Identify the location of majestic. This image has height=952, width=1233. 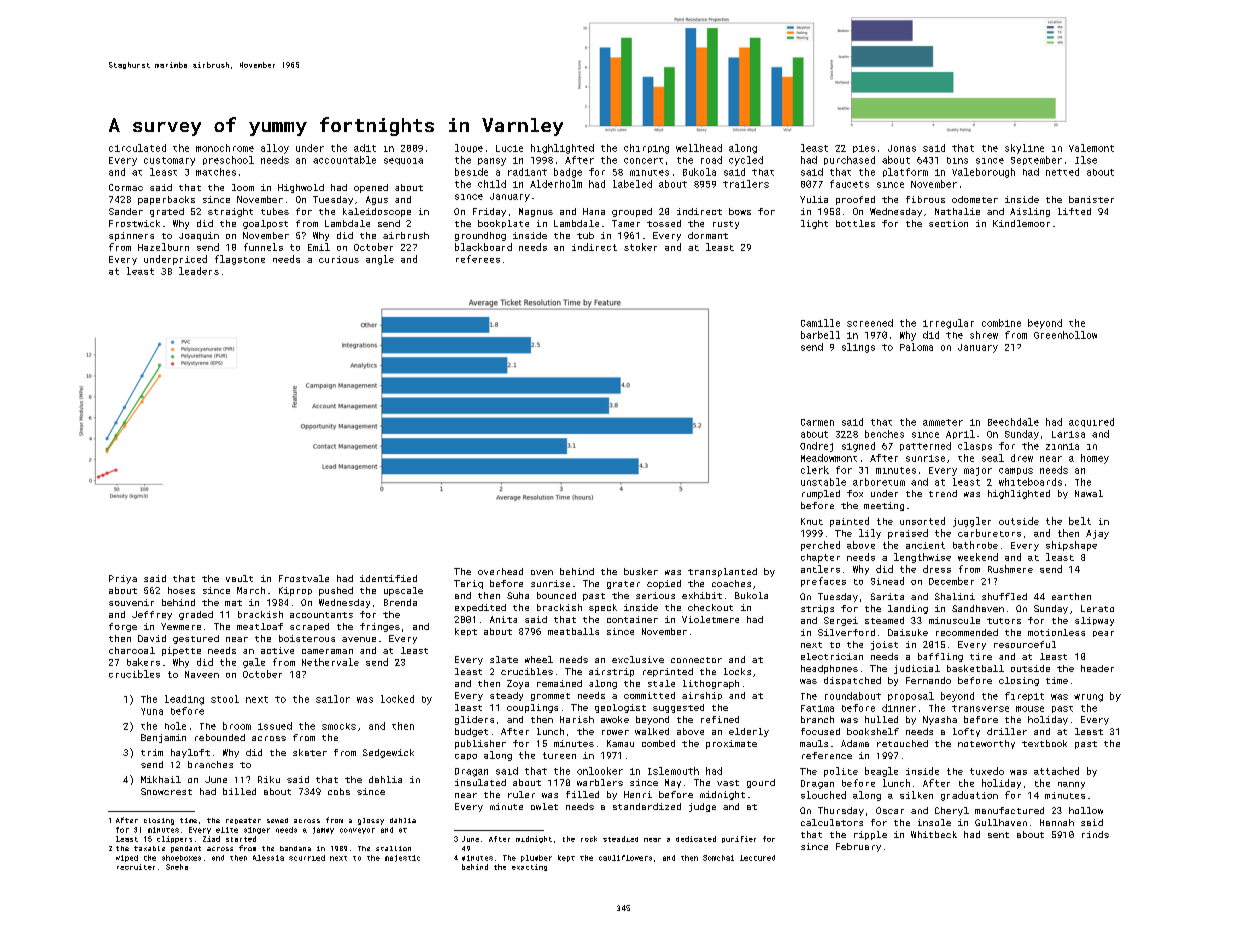
(402, 858).
